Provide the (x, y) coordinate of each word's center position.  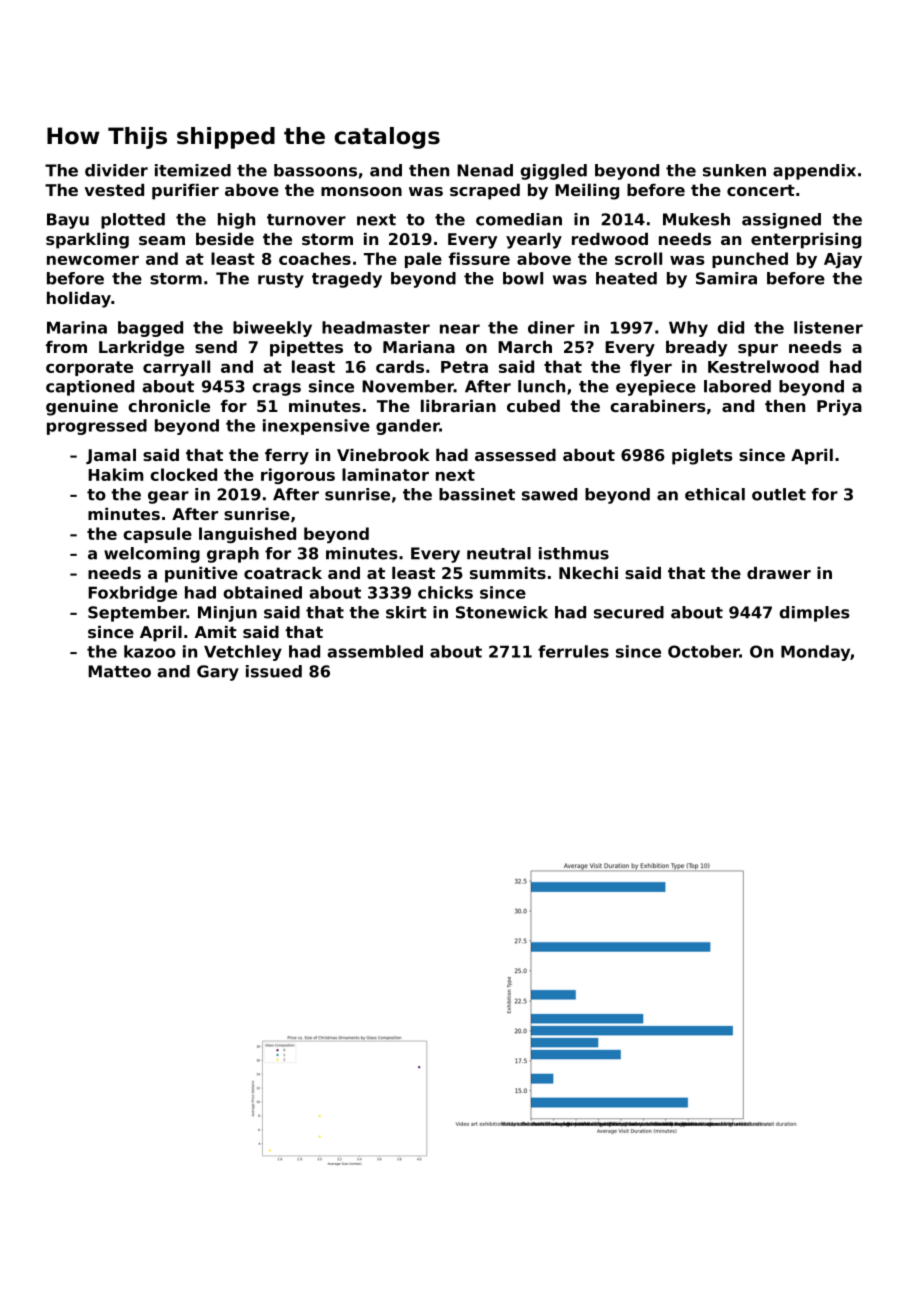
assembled (375, 651)
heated (626, 278)
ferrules (573, 651)
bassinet (477, 494)
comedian (519, 219)
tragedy (347, 280)
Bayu (68, 221)
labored (737, 386)
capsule (157, 535)
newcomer (93, 260)
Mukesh (696, 219)
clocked (183, 474)
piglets (702, 457)
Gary (218, 673)
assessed (515, 455)
